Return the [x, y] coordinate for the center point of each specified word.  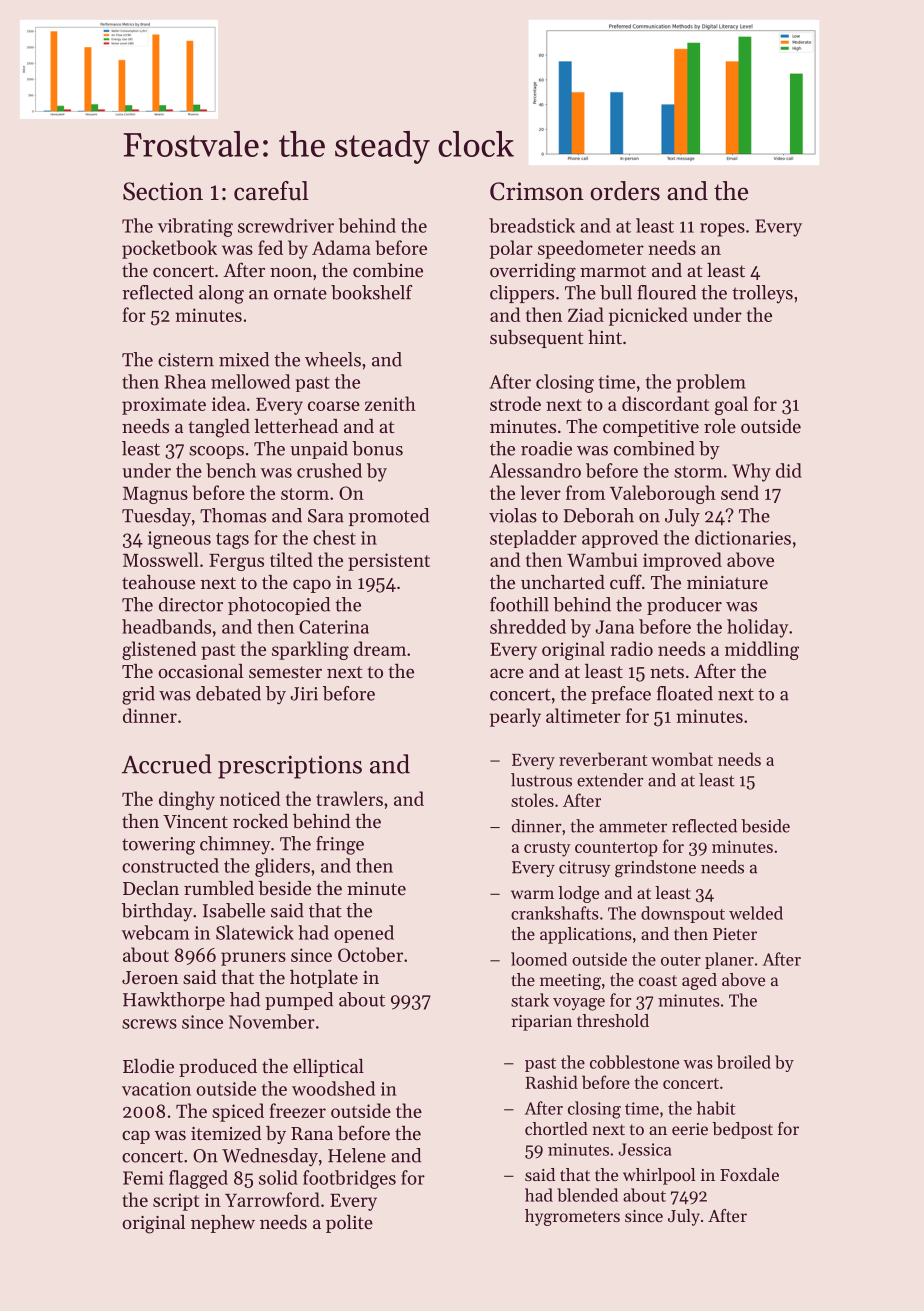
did [789, 470]
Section [163, 191]
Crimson [537, 191]
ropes [722, 230]
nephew [223, 1224]
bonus [377, 448]
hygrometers [572, 1217]
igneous [179, 540]
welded [756, 913]
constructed [170, 865]
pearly [515, 717]
